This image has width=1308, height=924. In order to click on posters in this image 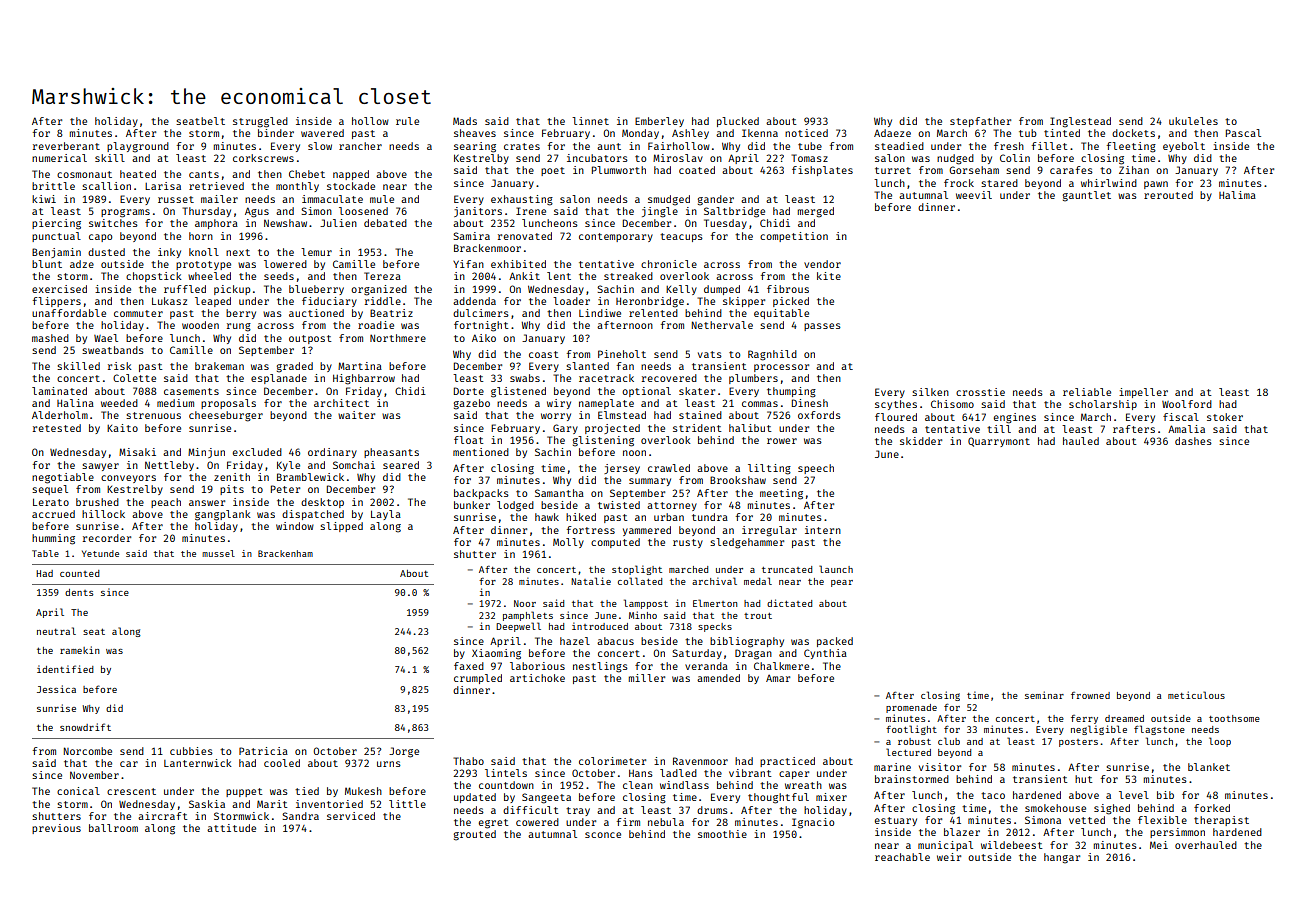, I will do `click(1078, 743)`.
